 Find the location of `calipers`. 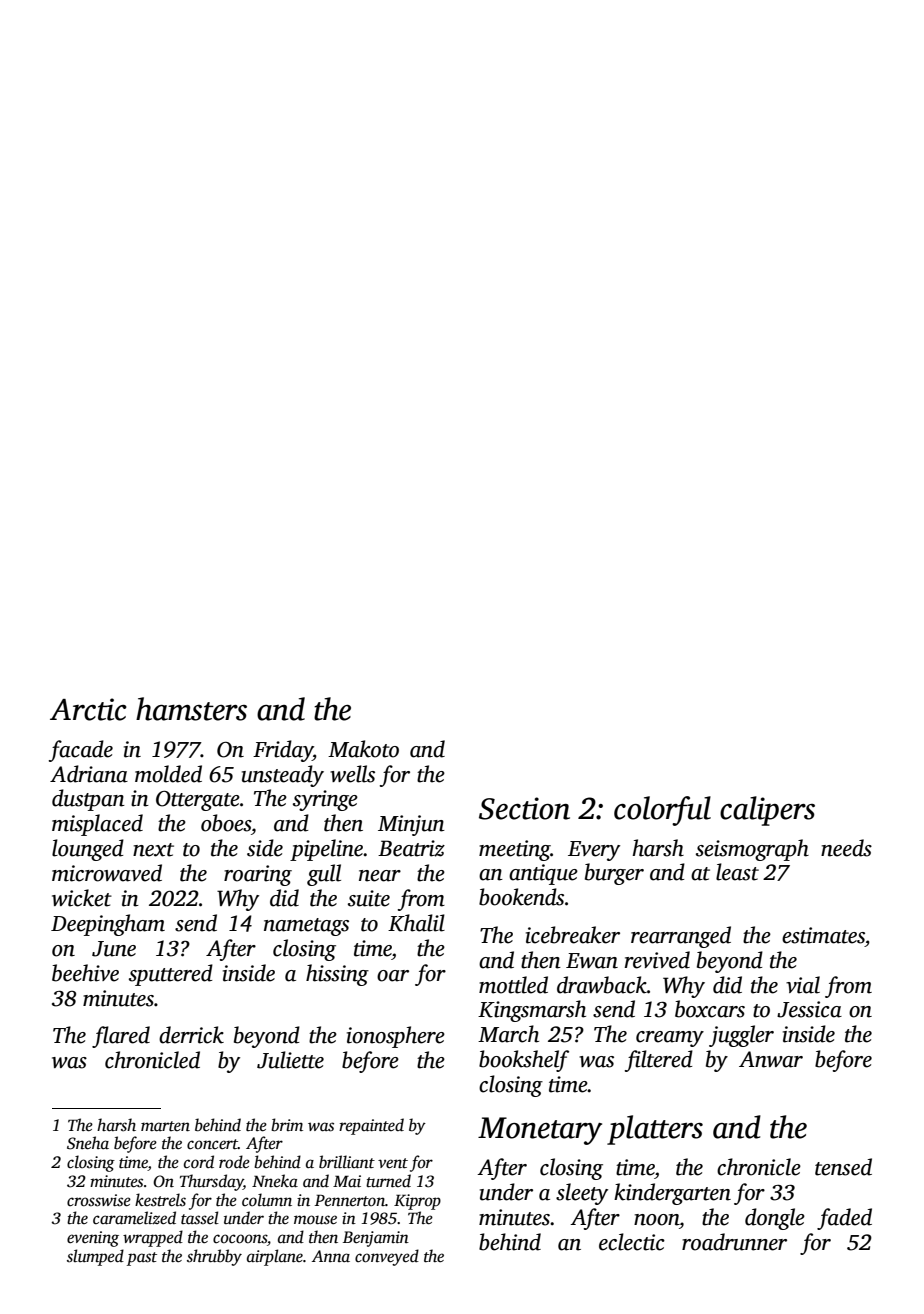

calipers is located at coordinates (767, 811).
